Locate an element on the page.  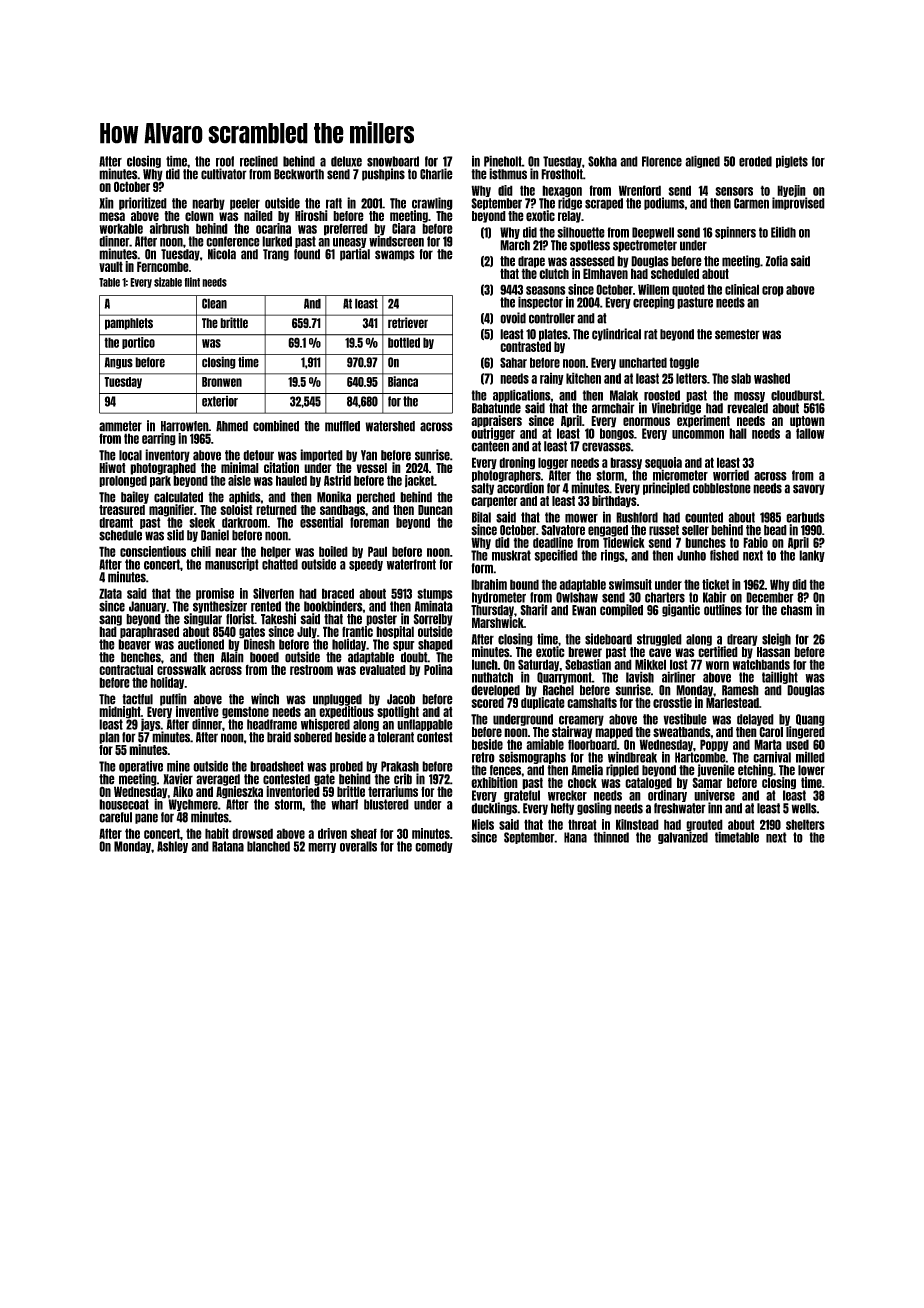
Hana is located at coordinates (575, 837).
